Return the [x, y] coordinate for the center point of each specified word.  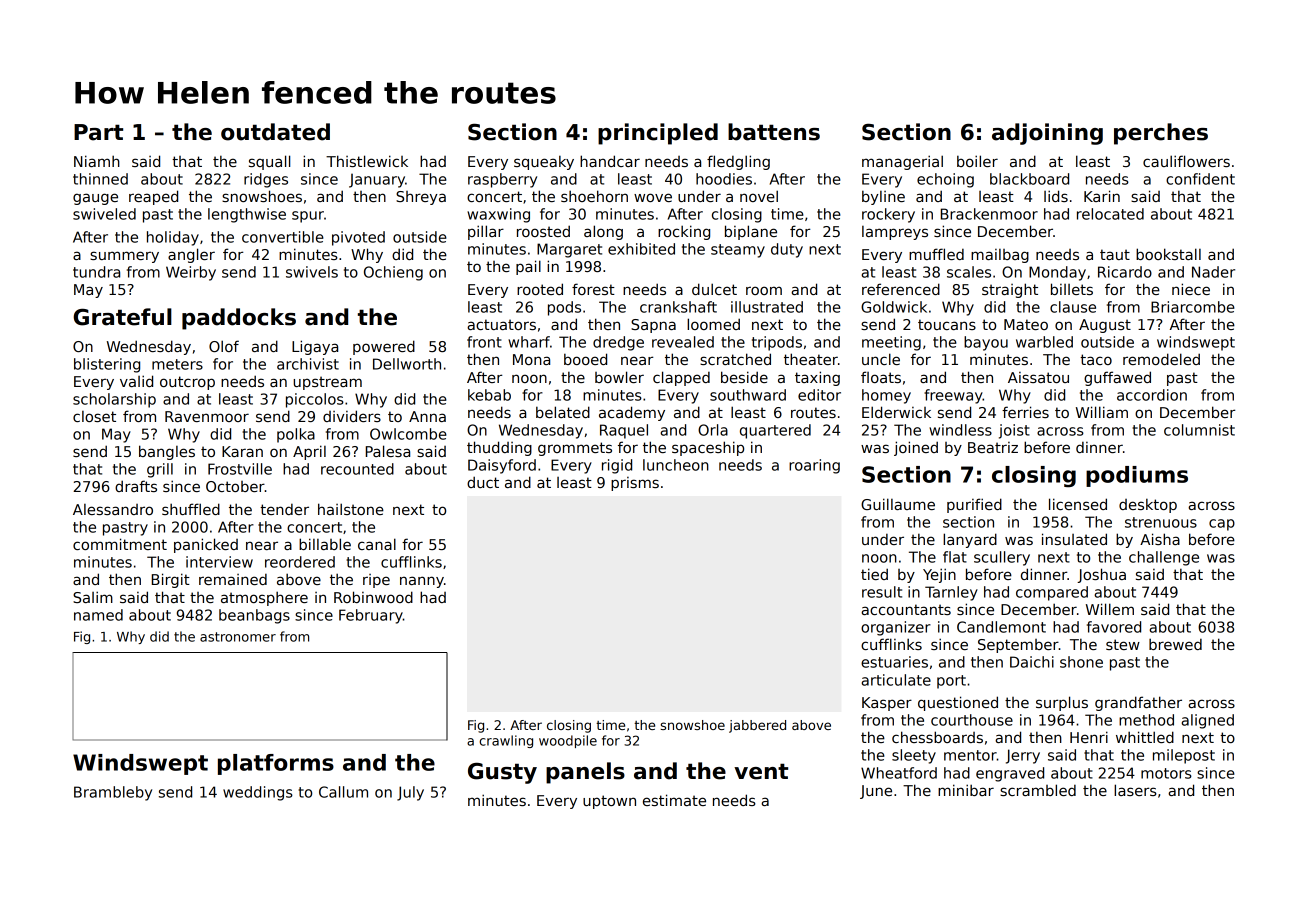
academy [632, 413]
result [882, 592]
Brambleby [113, 793]
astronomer [238, 637]
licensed [1078, 504]
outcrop [187, 383]
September [1018, 646]
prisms [635, 484]
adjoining [1047, 134]
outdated [275, 132]
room [764, 290]
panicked [206, 545]
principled [658, 134]
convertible [283, 237]
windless [960, 430]
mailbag [1000, 256]
